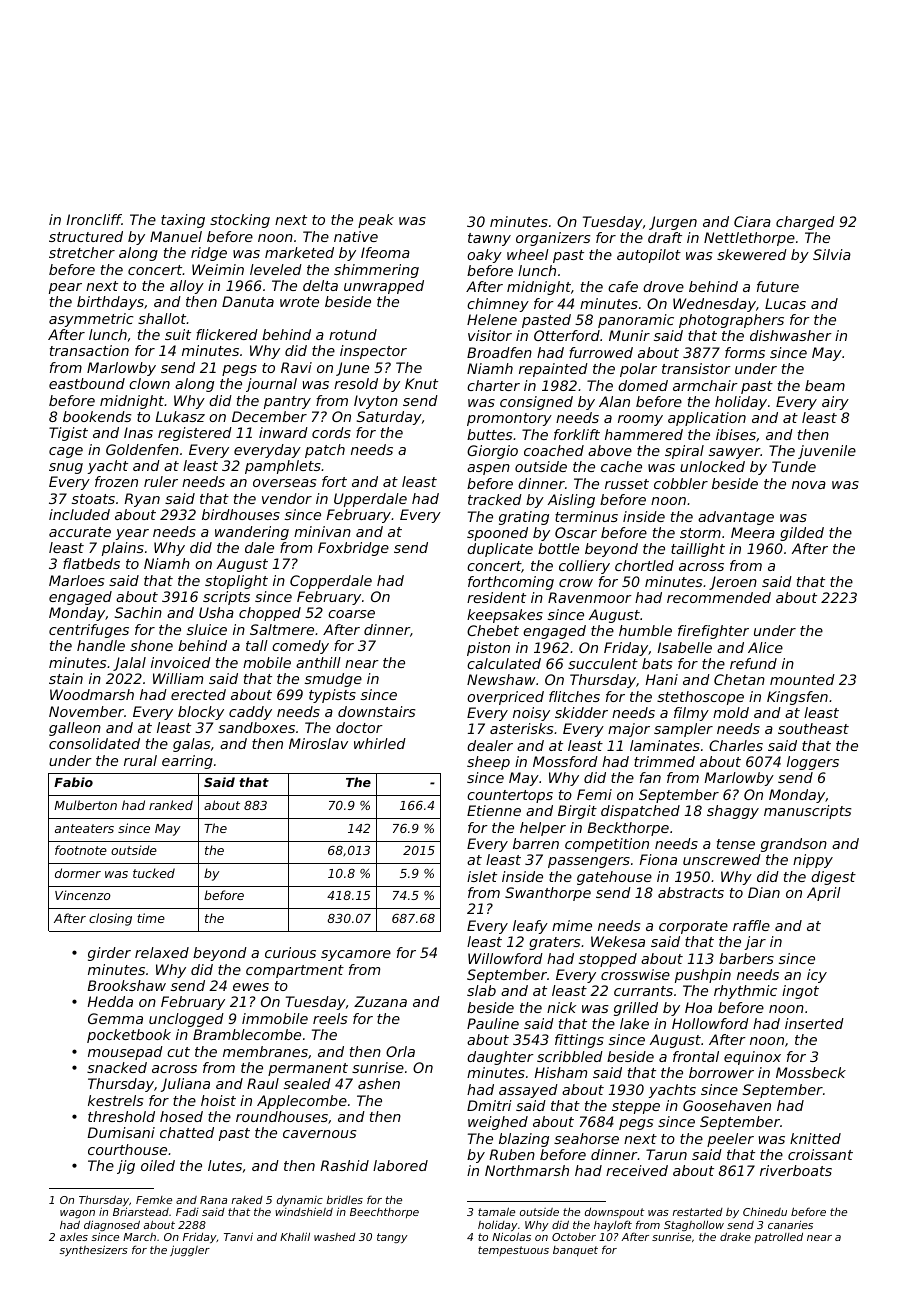 This image has width=908, height=1316. Describe the element at coordinates (171, 805) in the image. I see `ranked` at that location.
